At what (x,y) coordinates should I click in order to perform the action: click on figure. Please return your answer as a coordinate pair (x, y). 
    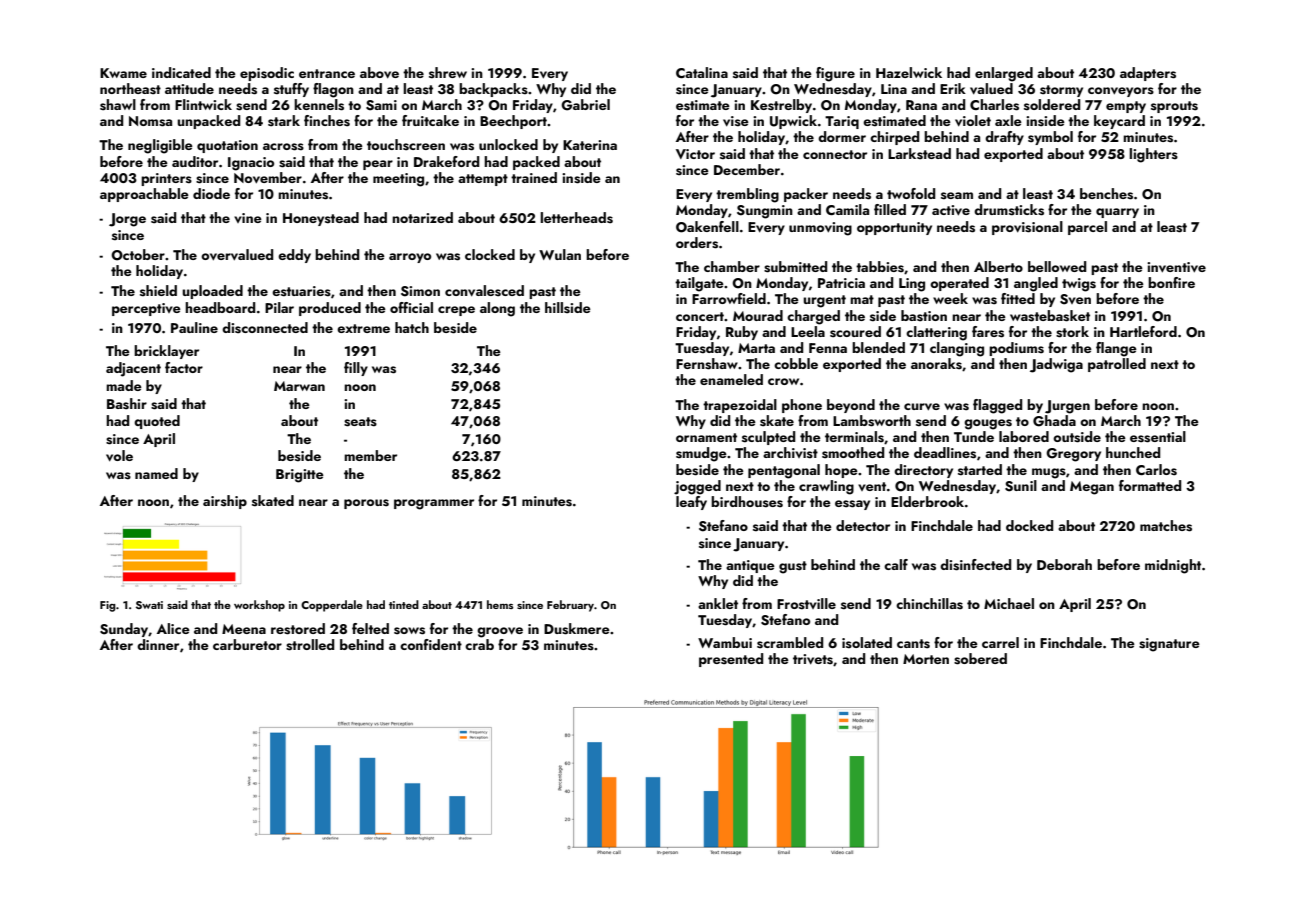
    Looking at the image, I should click on (835, 74).
